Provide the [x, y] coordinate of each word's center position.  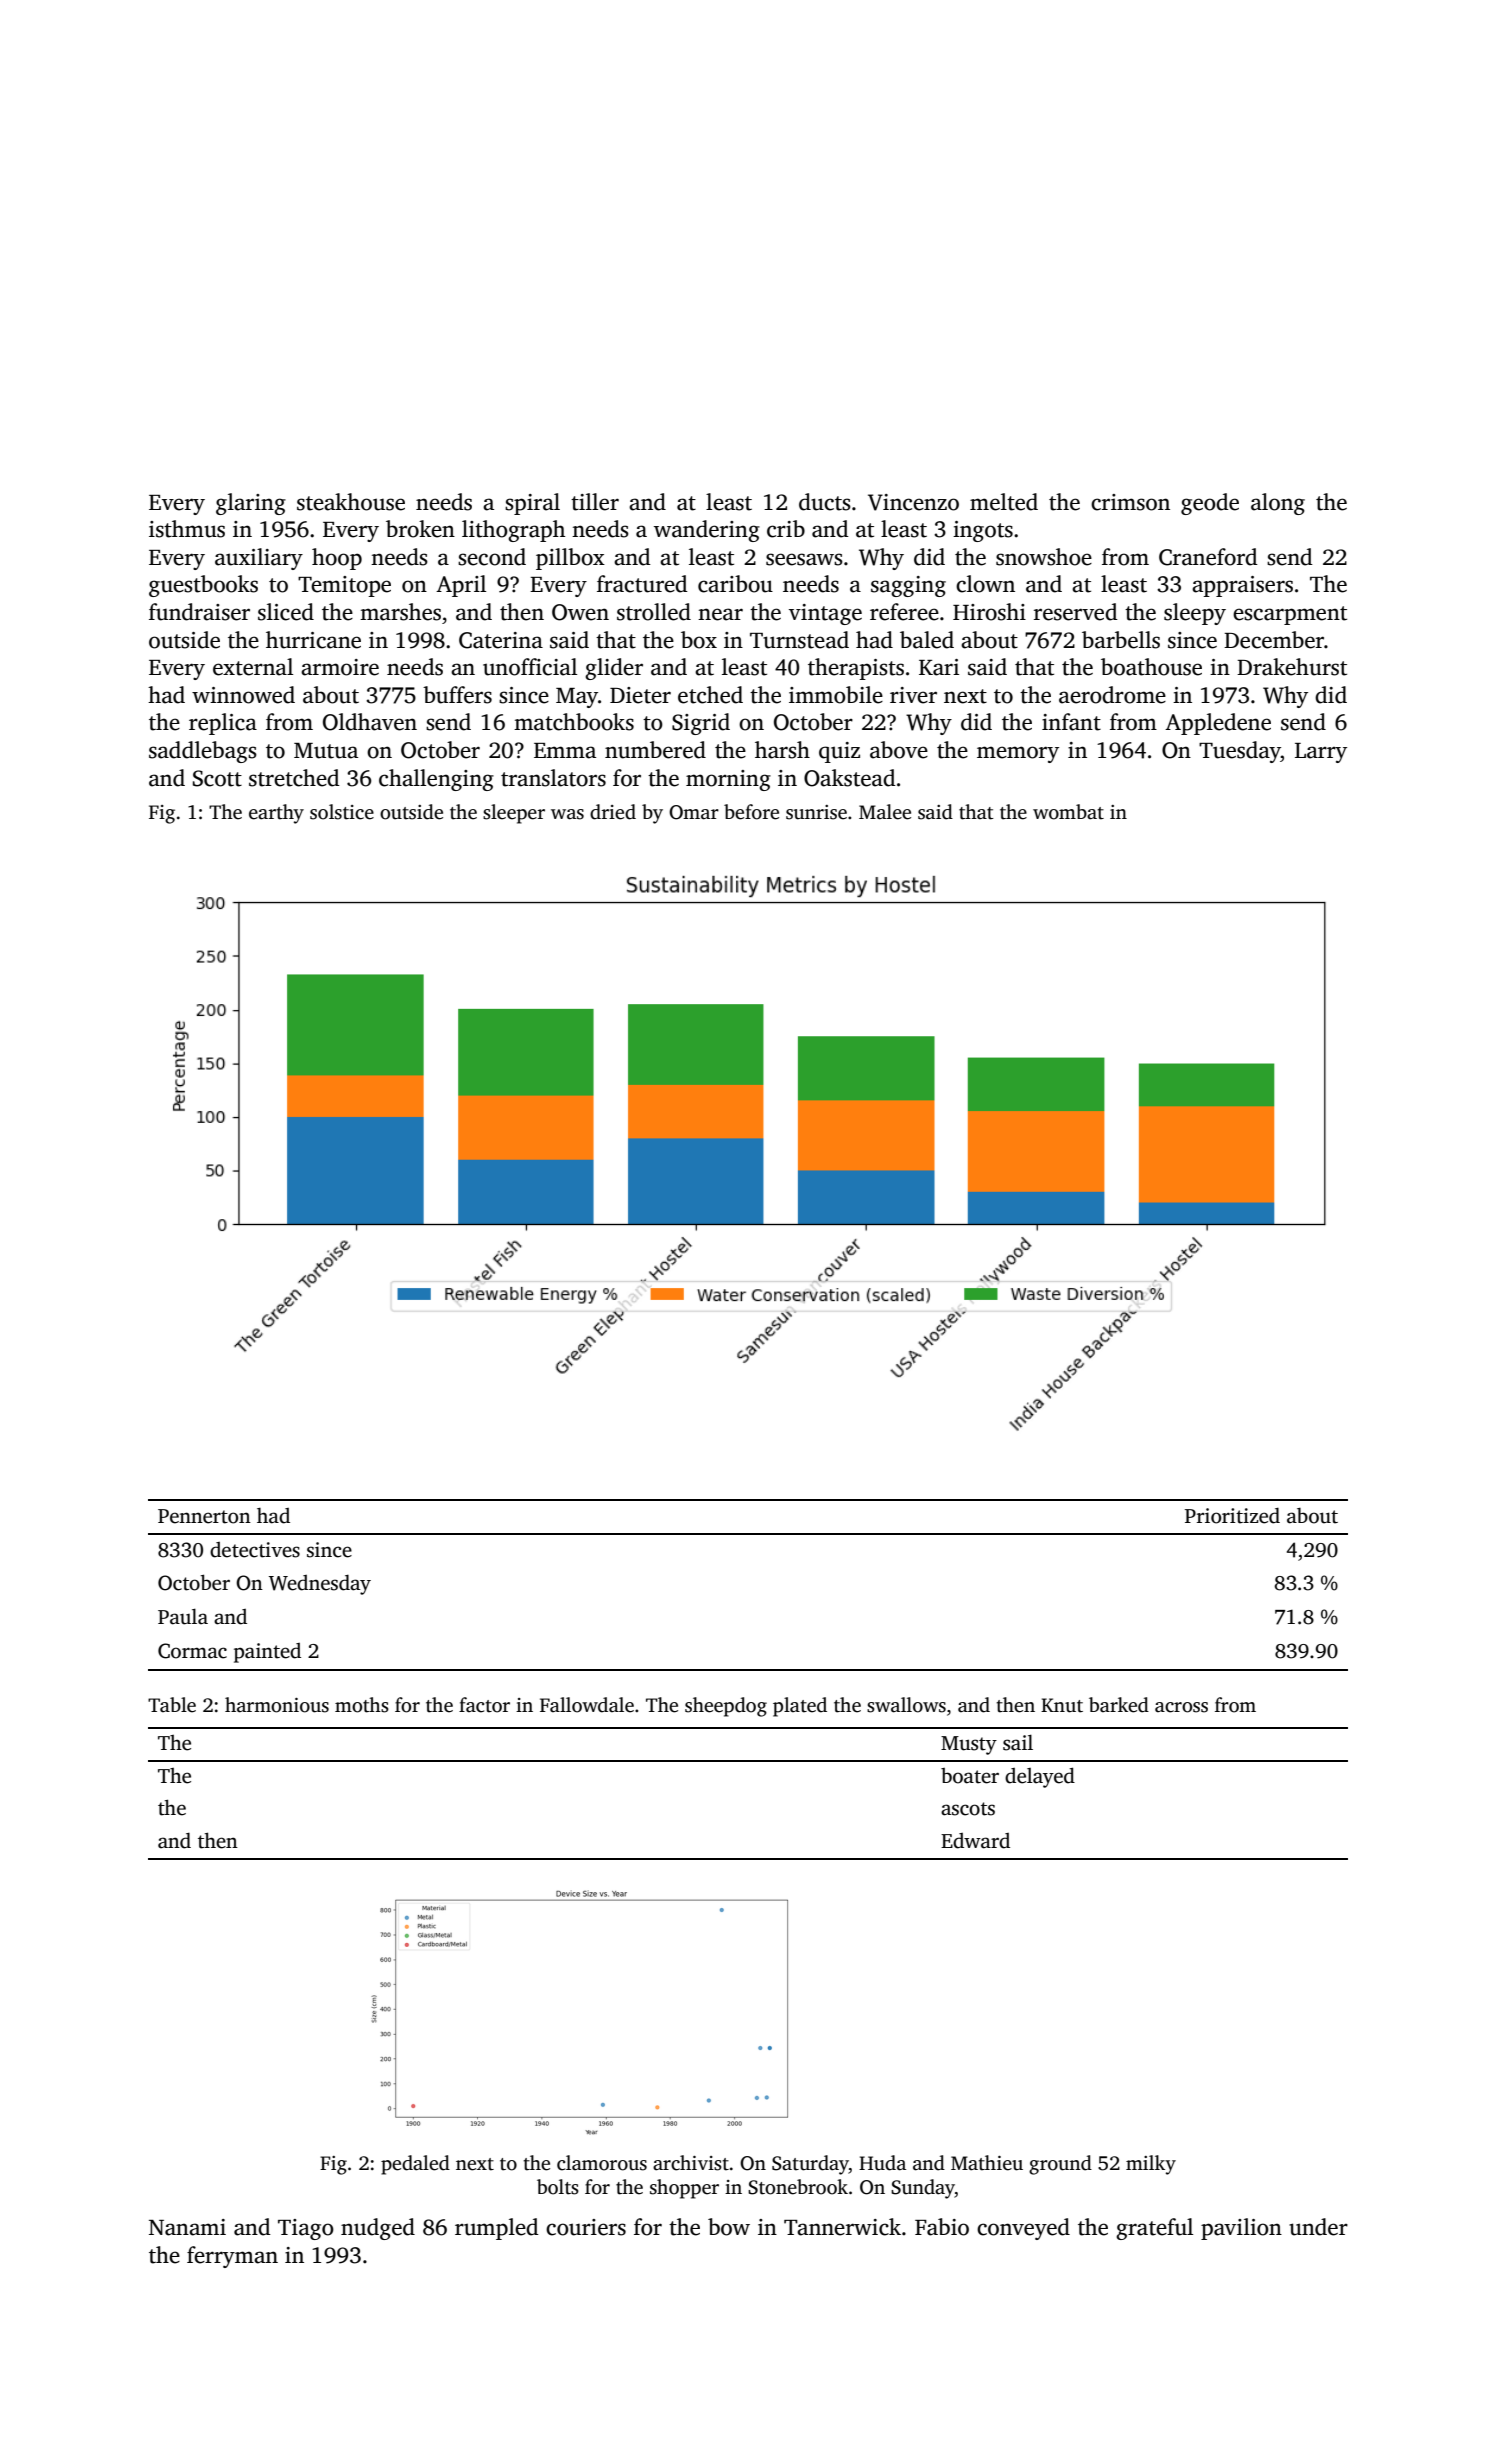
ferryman [232, 2257]
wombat [1068, 812]
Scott [217, 778]
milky [1151, 2165]
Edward [975, 1841]
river [913, 695]
